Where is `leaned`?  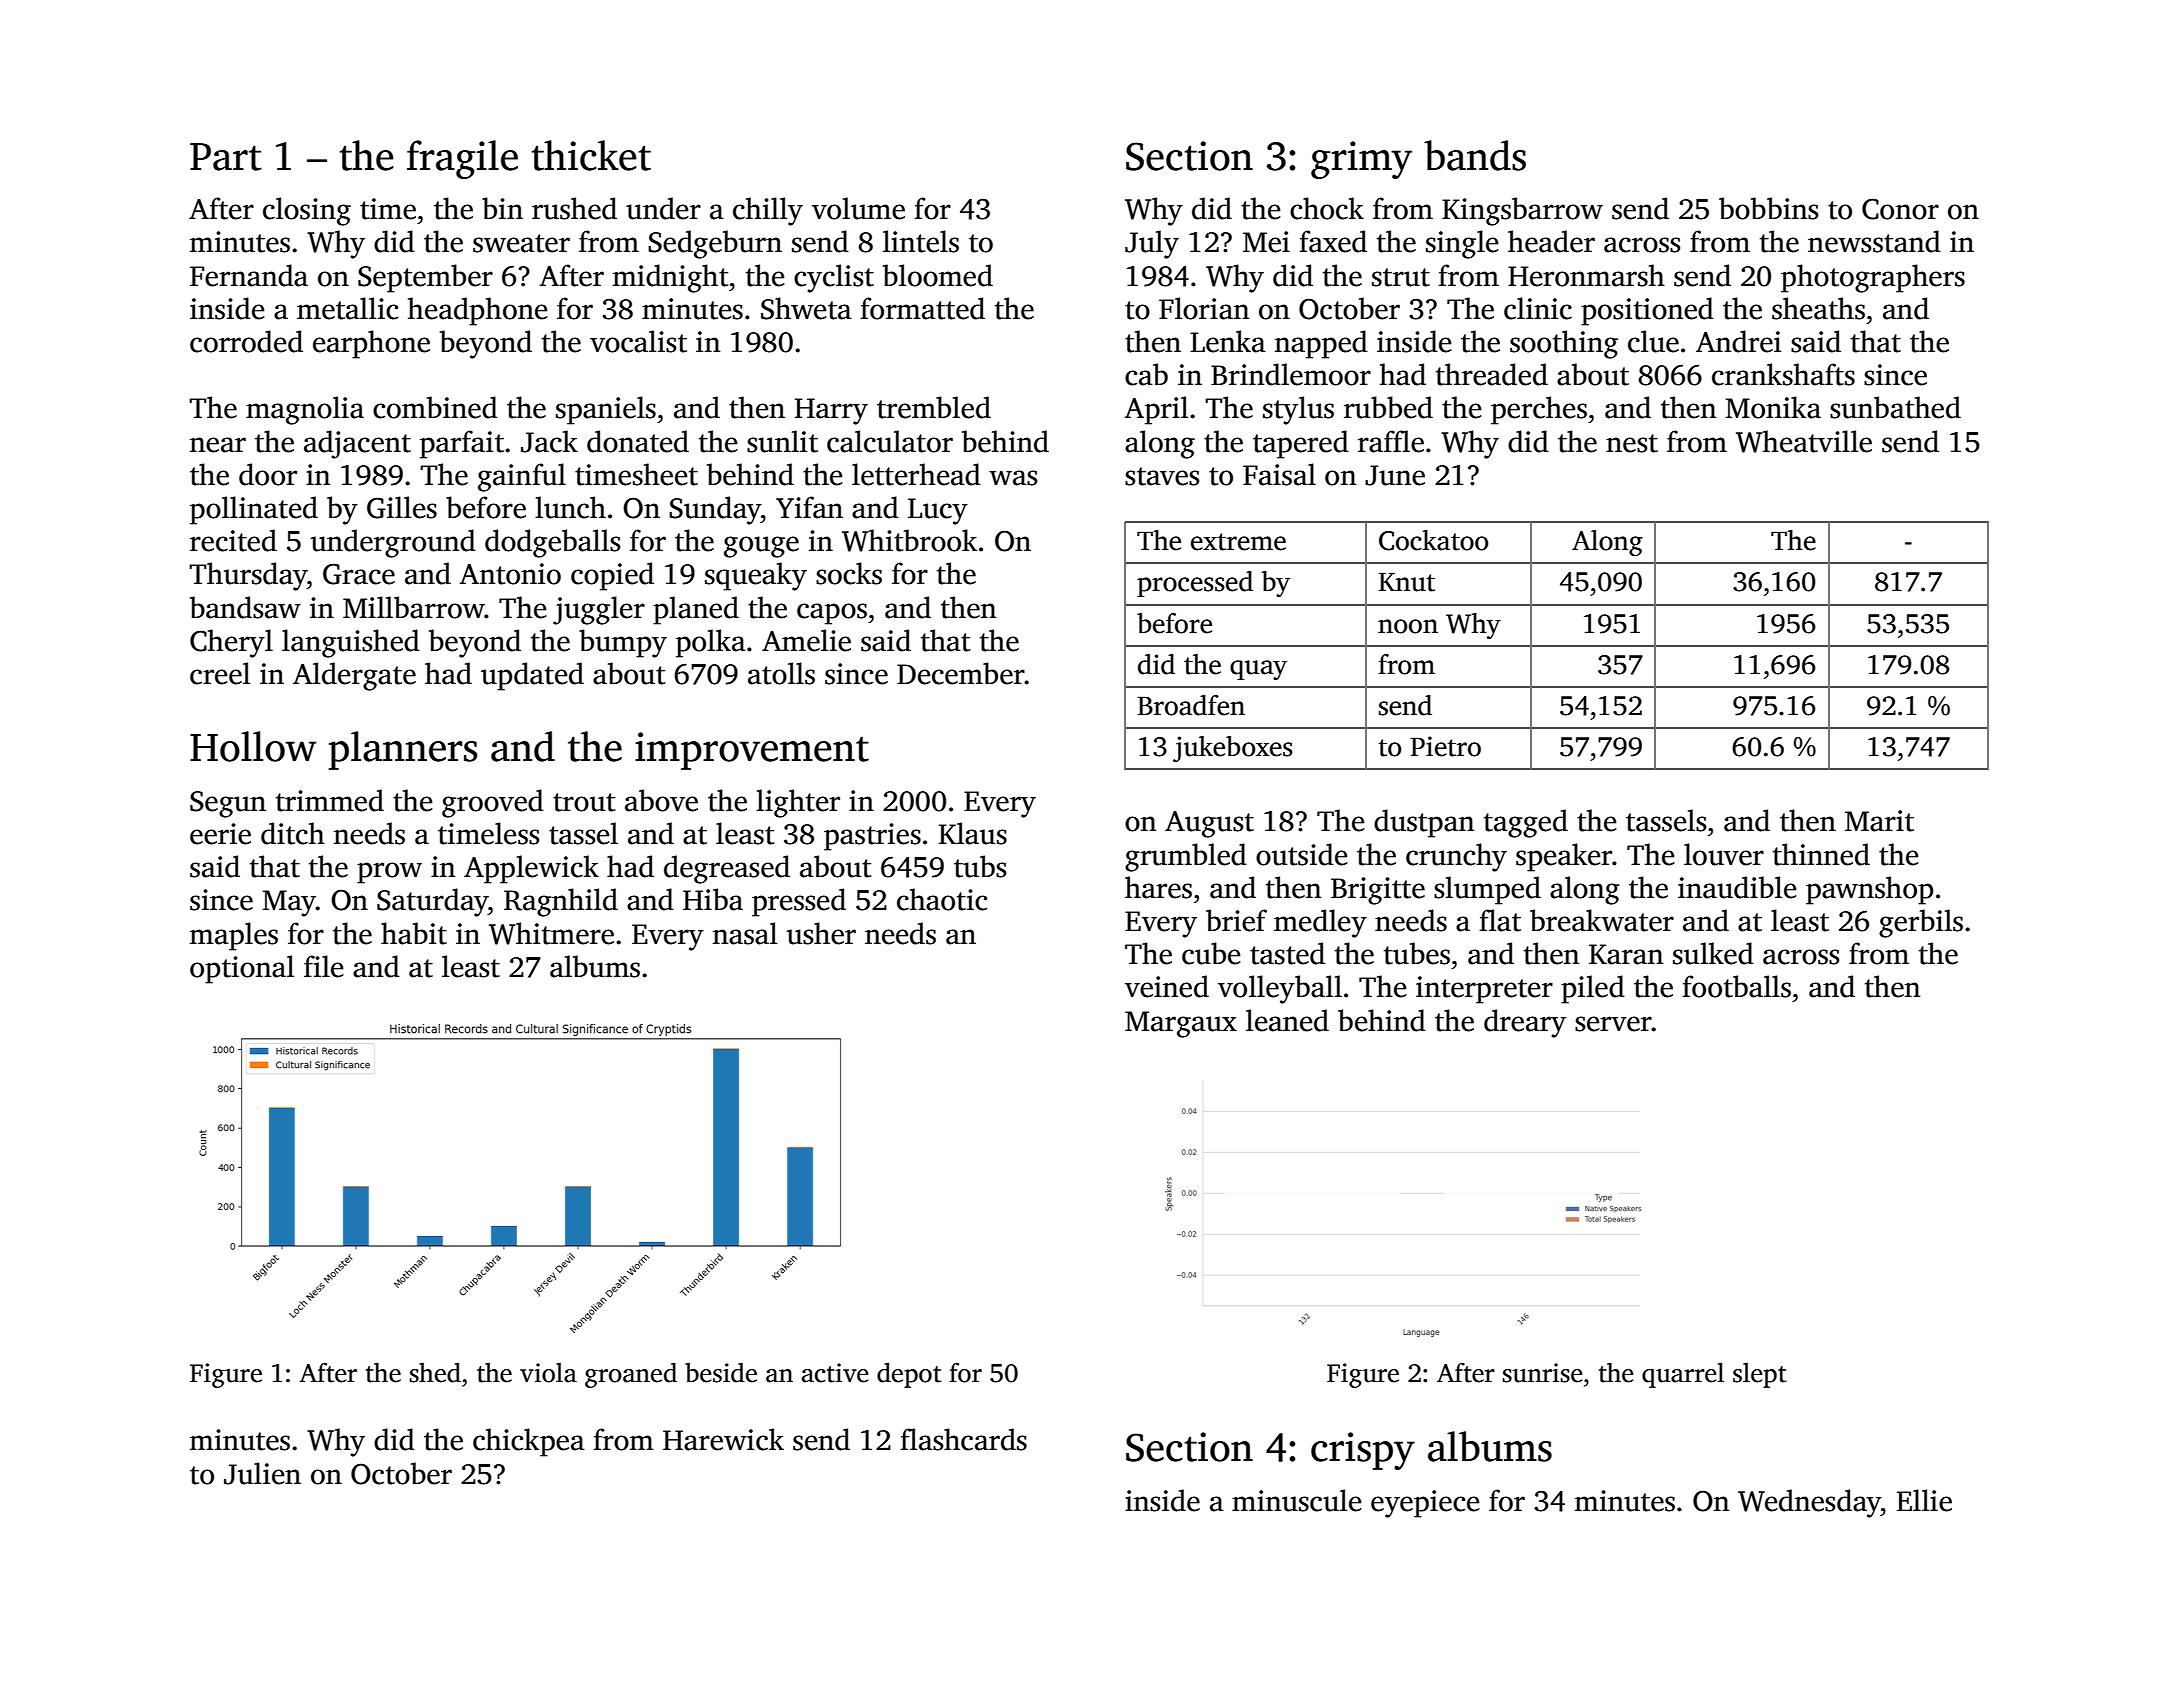
leaned is located at coordinates (1287, 1020).
